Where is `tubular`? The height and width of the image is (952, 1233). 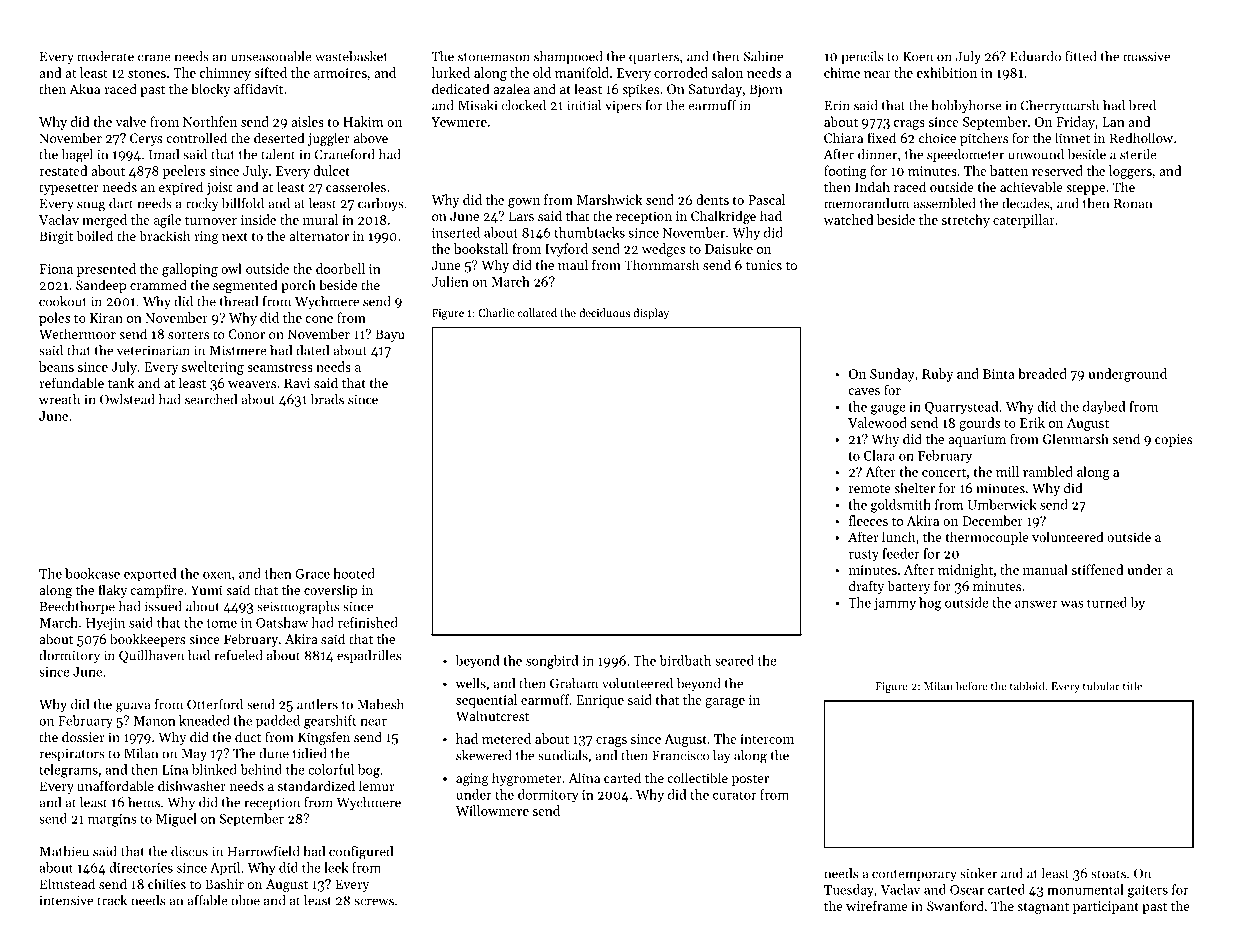 tubular is located at coordinates (1101, 686).
